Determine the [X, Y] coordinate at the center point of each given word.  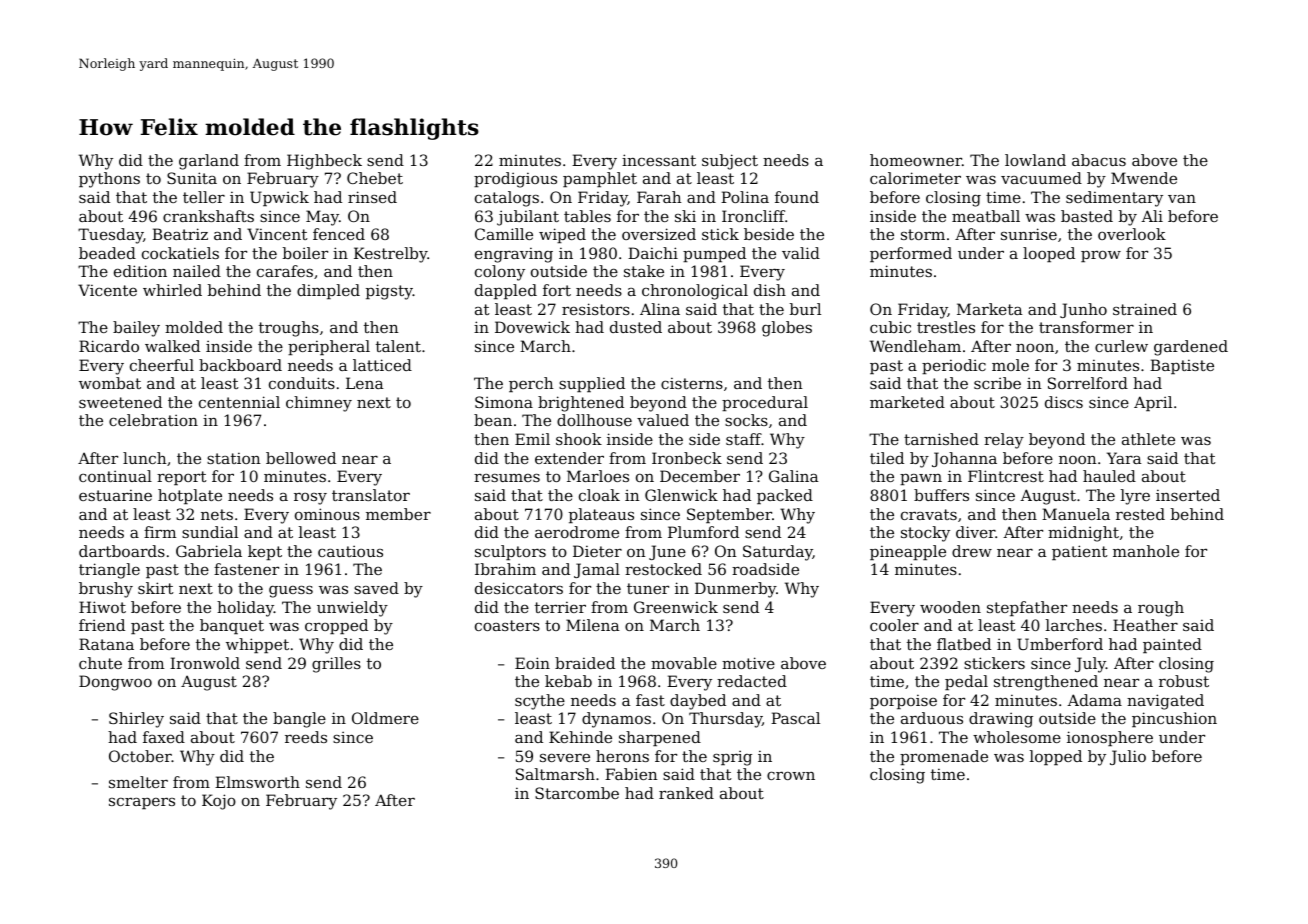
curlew [1121, 346]
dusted [636, 327]
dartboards [122, 551]
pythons [109, 180]
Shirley [136, 720]
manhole [1146, 551]
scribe [997, 383]
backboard [240, 365]
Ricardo [109, 346]
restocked [663, 569]
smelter [138, 782]
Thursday [725, 720]
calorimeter [915, 178]
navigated [1165, 702]
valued [663, 420]
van [1182, 199]
